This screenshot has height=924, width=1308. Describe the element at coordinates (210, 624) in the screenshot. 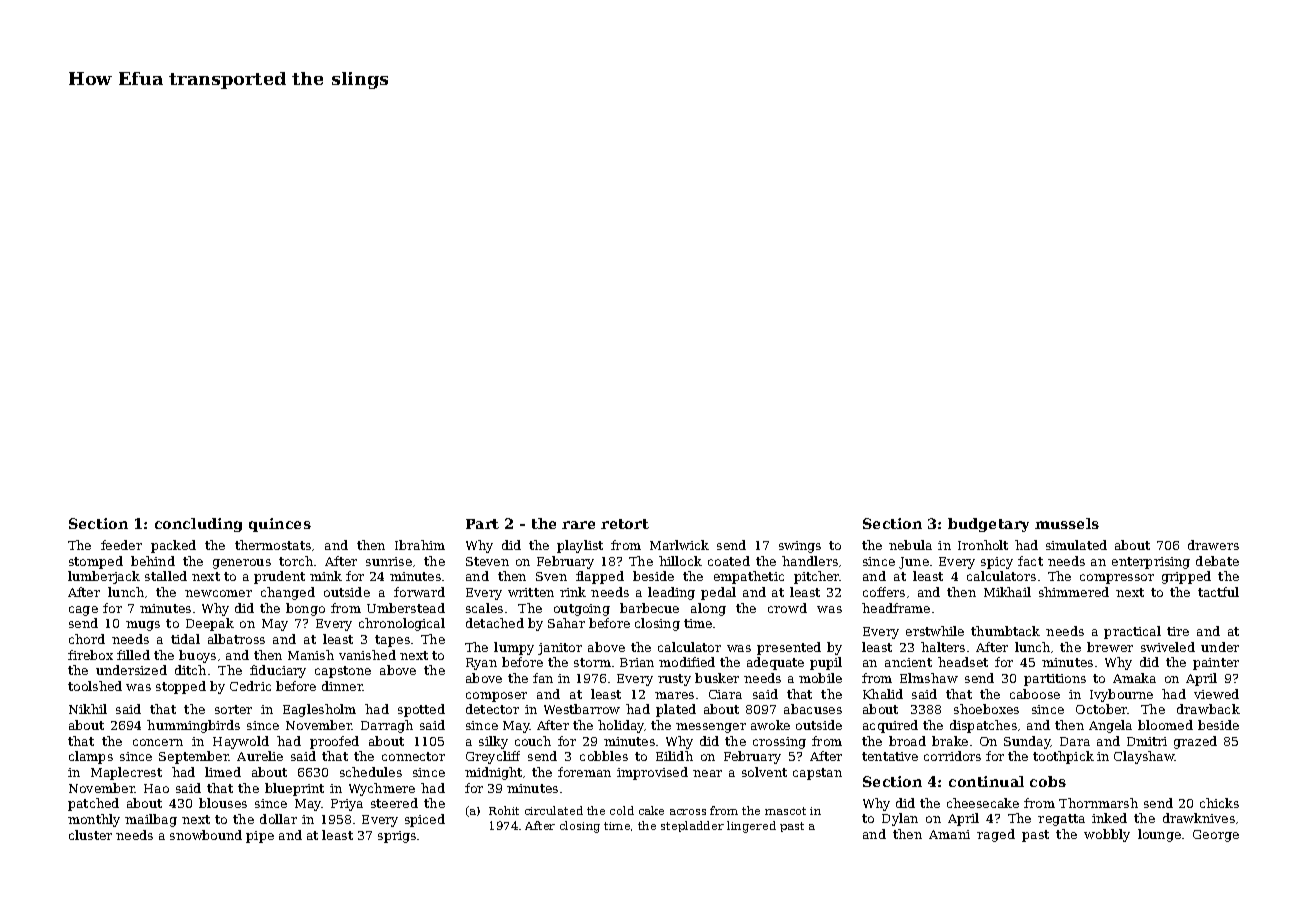

I see `Deepak` at that location.
